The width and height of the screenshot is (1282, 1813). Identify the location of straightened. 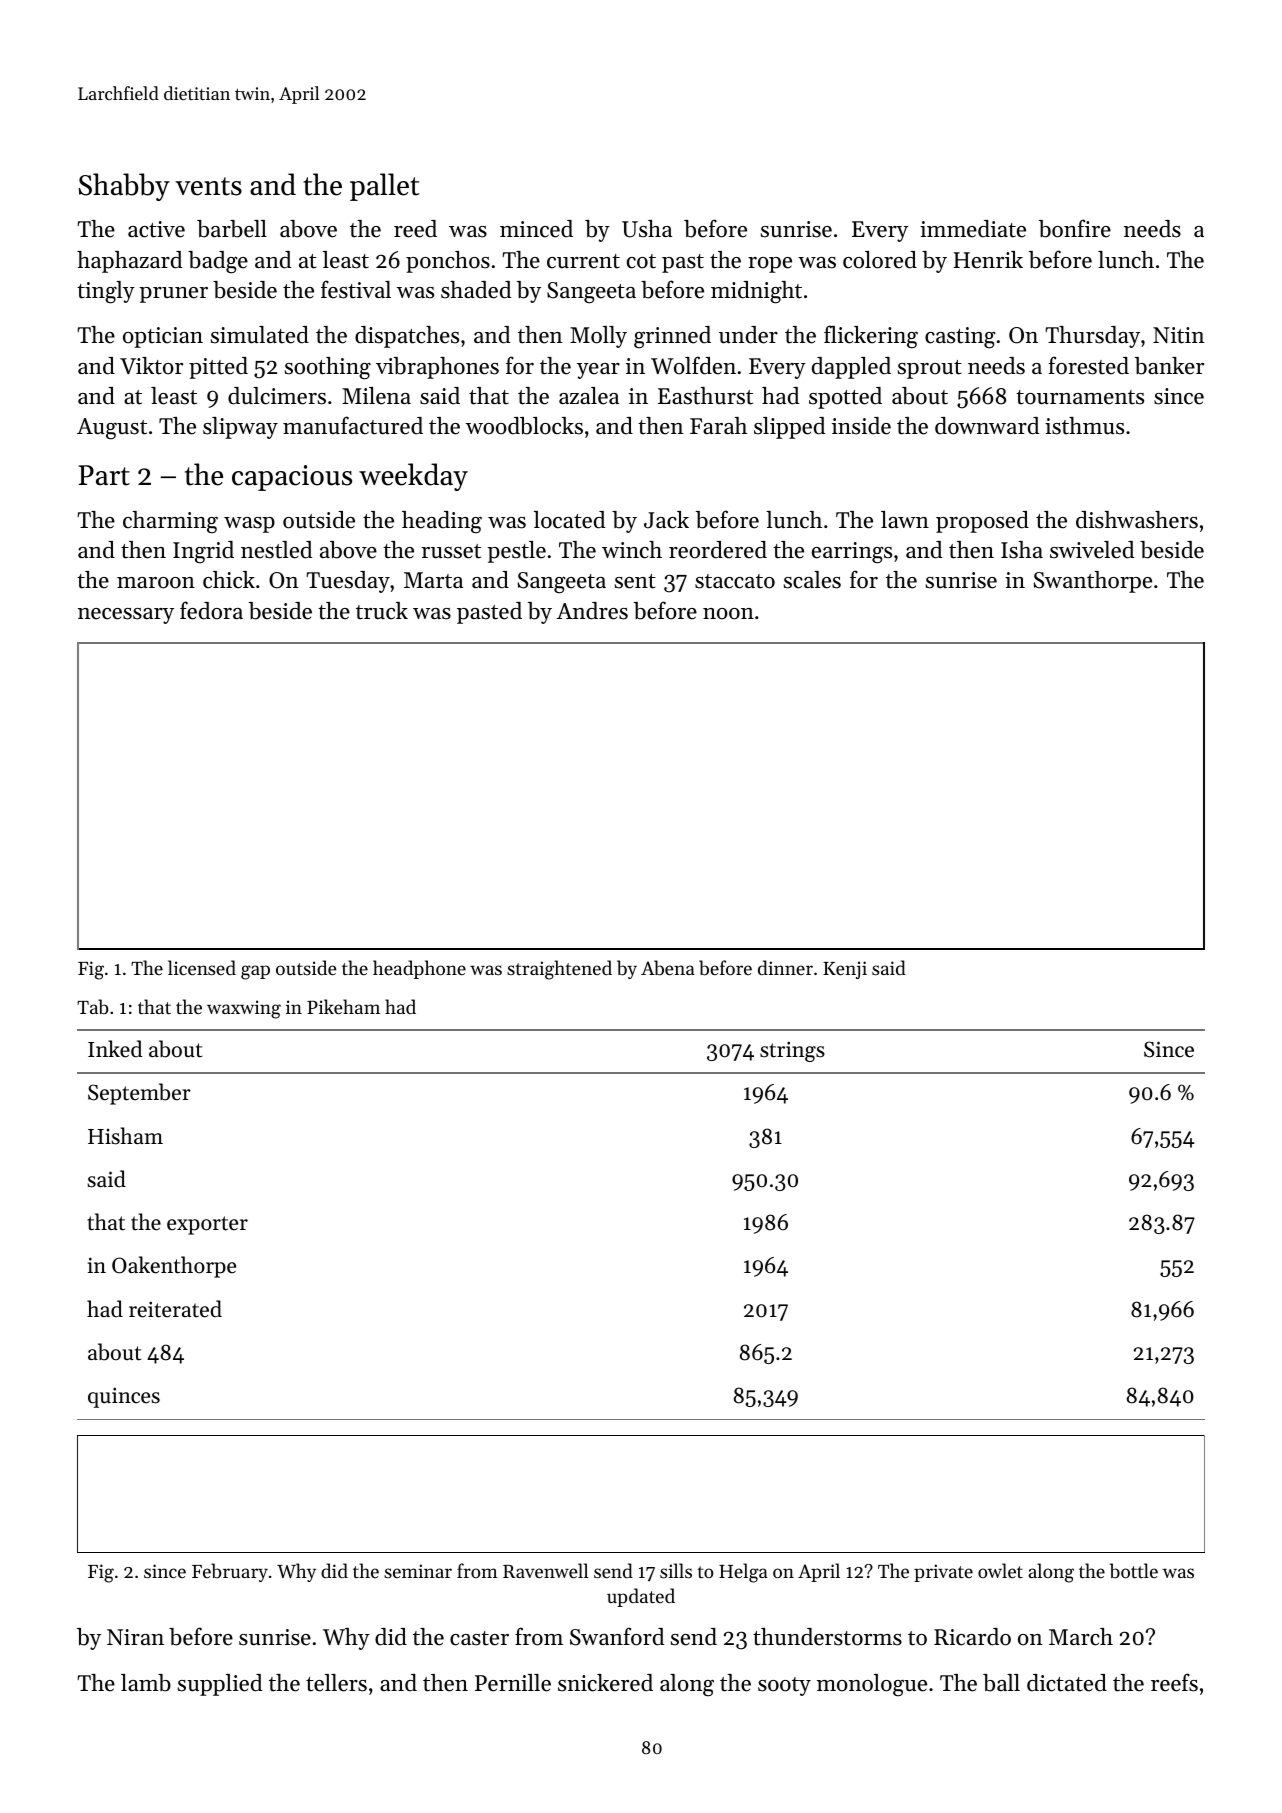
(559, 970).
